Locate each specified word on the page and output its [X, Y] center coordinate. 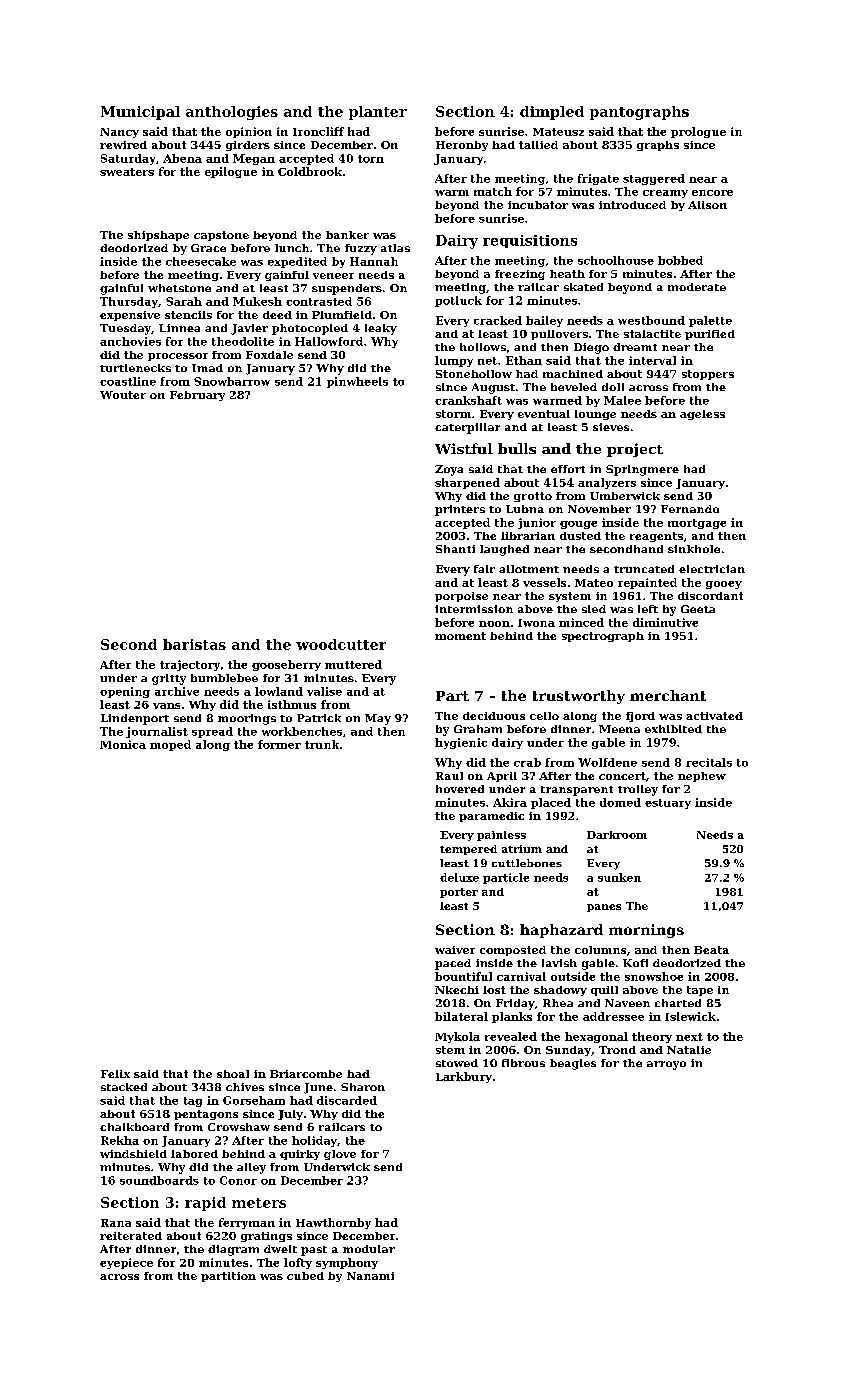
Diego [591, 348]
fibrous [523, 1063]
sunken [619, 877]
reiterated [131, 1236]
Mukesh [257, 301]
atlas [395, 248]
